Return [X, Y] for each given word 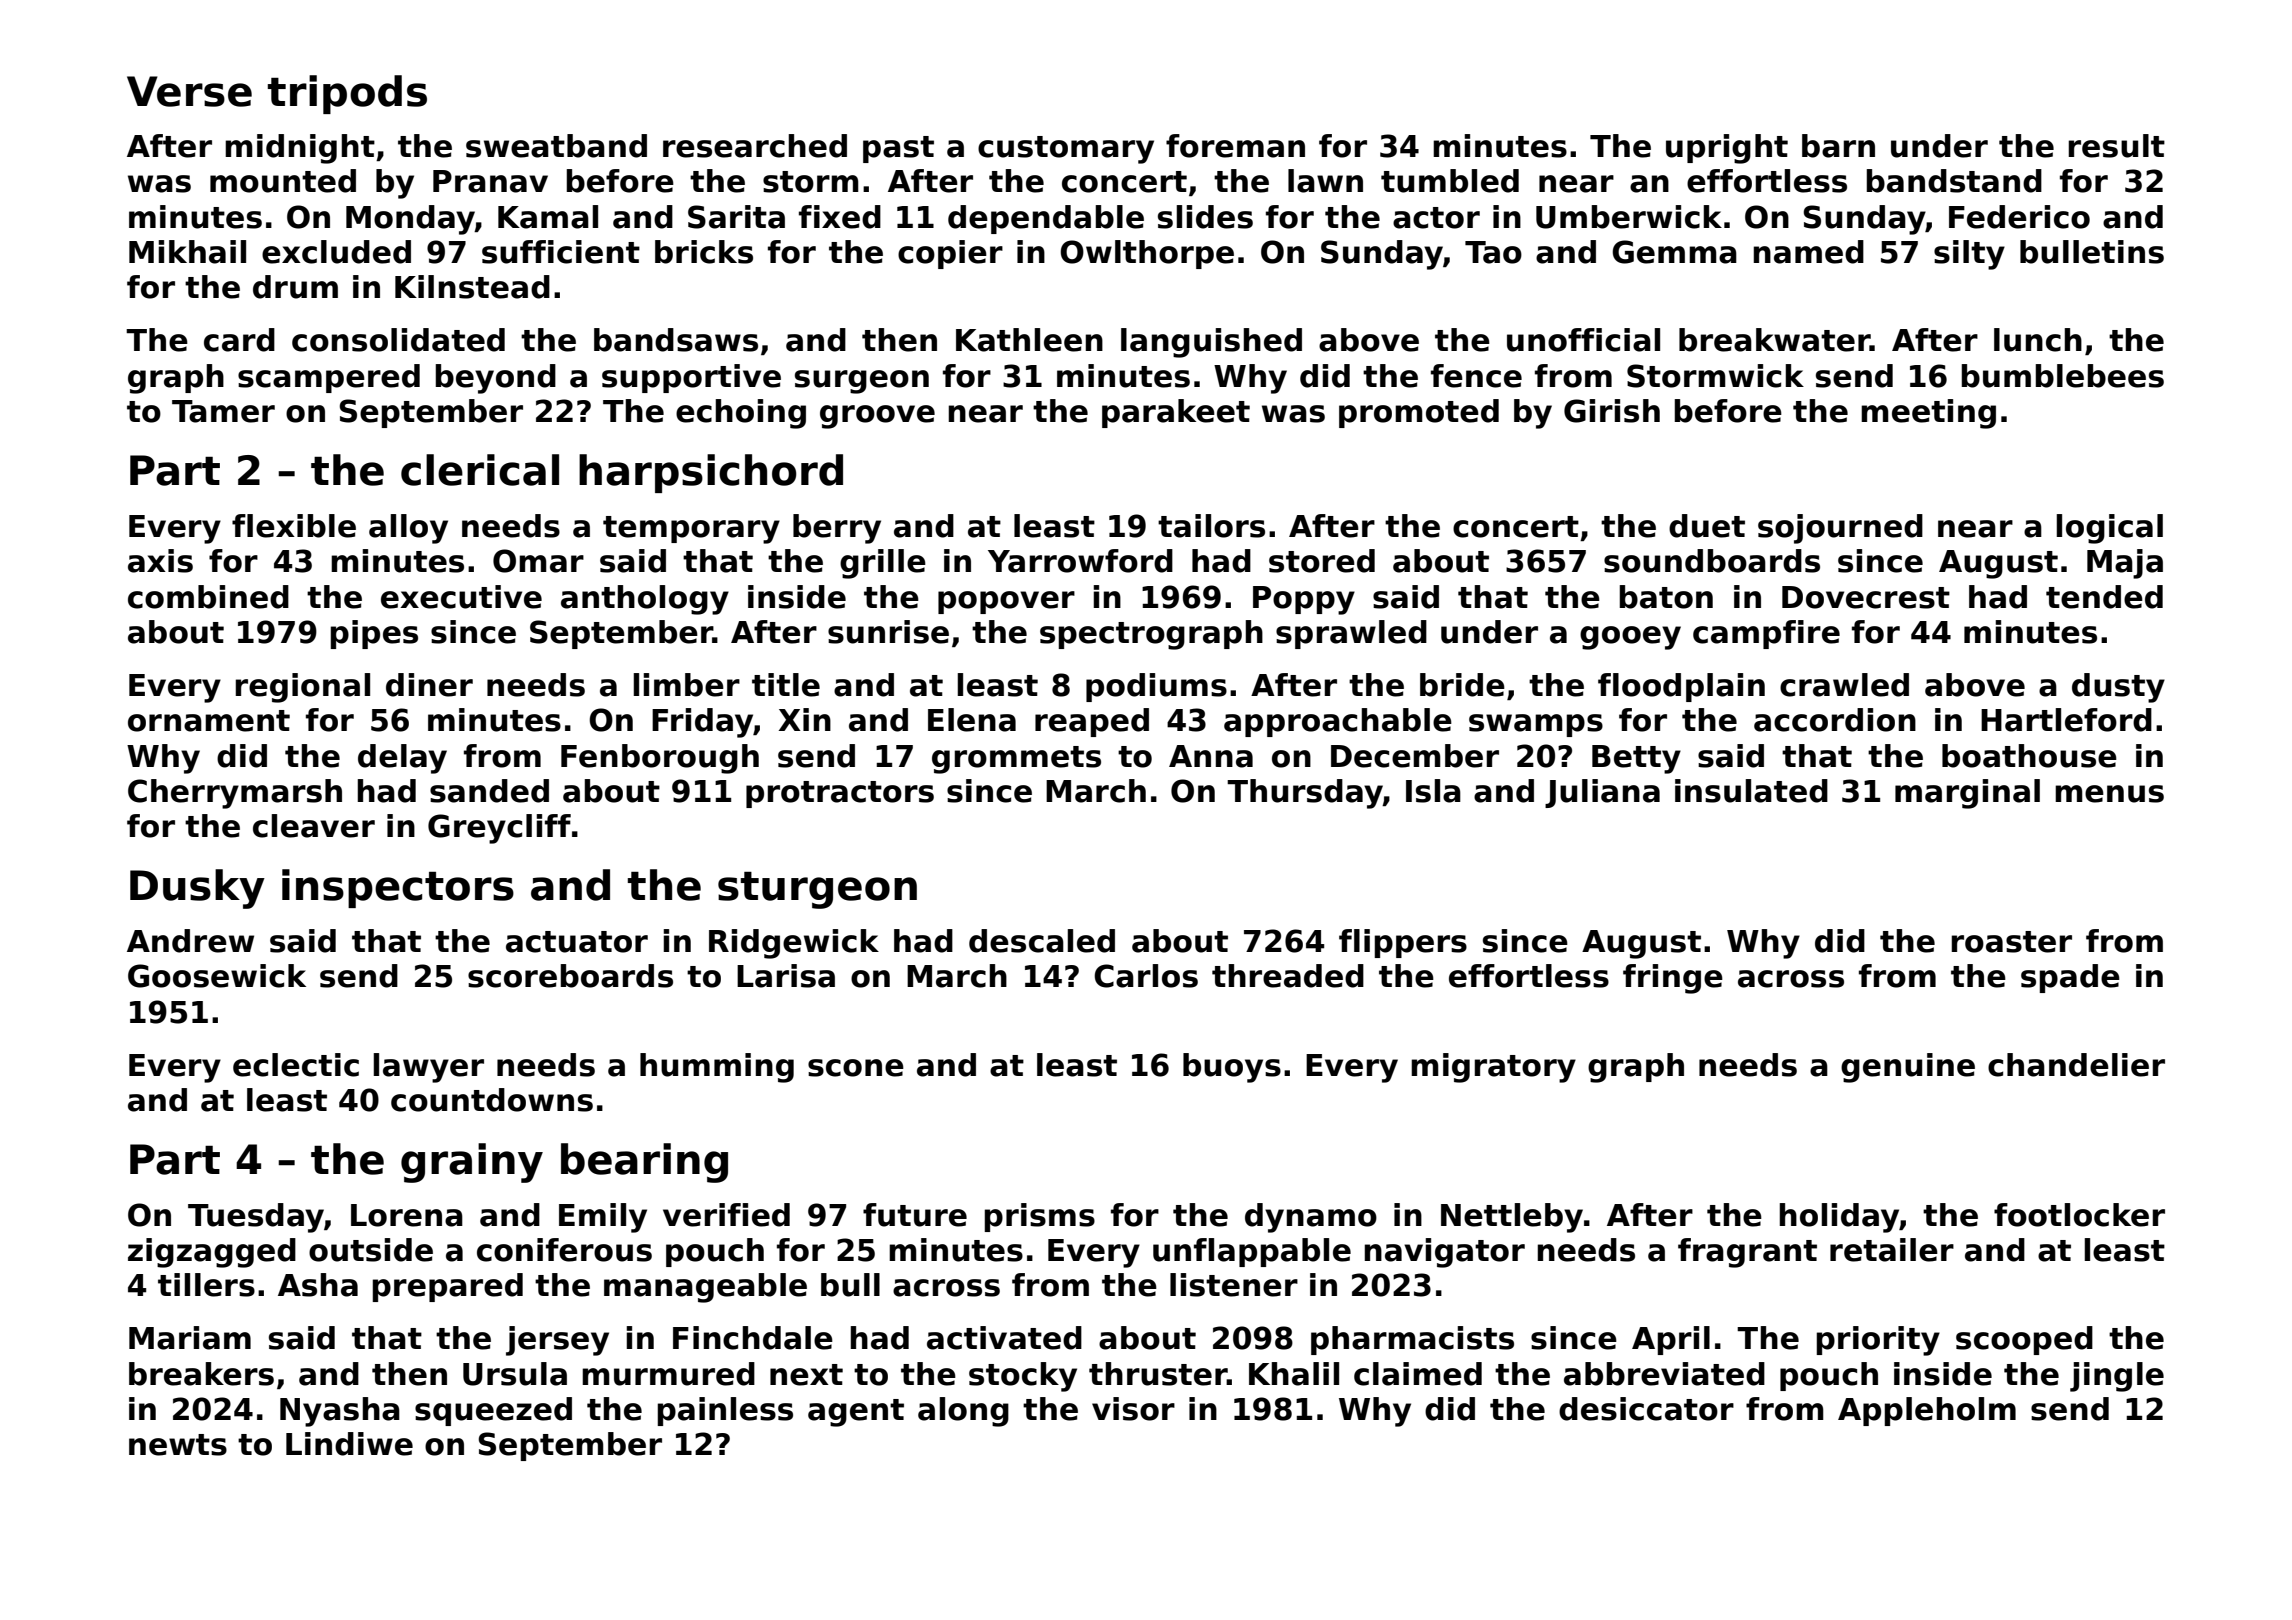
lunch [2038, 340]
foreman [1235, 146]
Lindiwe [349, 1444]
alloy [408, 529]
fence [1476, 376]
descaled [1042, 941]
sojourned [1840, 529]
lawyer [428, 1068]
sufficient [561, 252]
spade [2070, 978]
